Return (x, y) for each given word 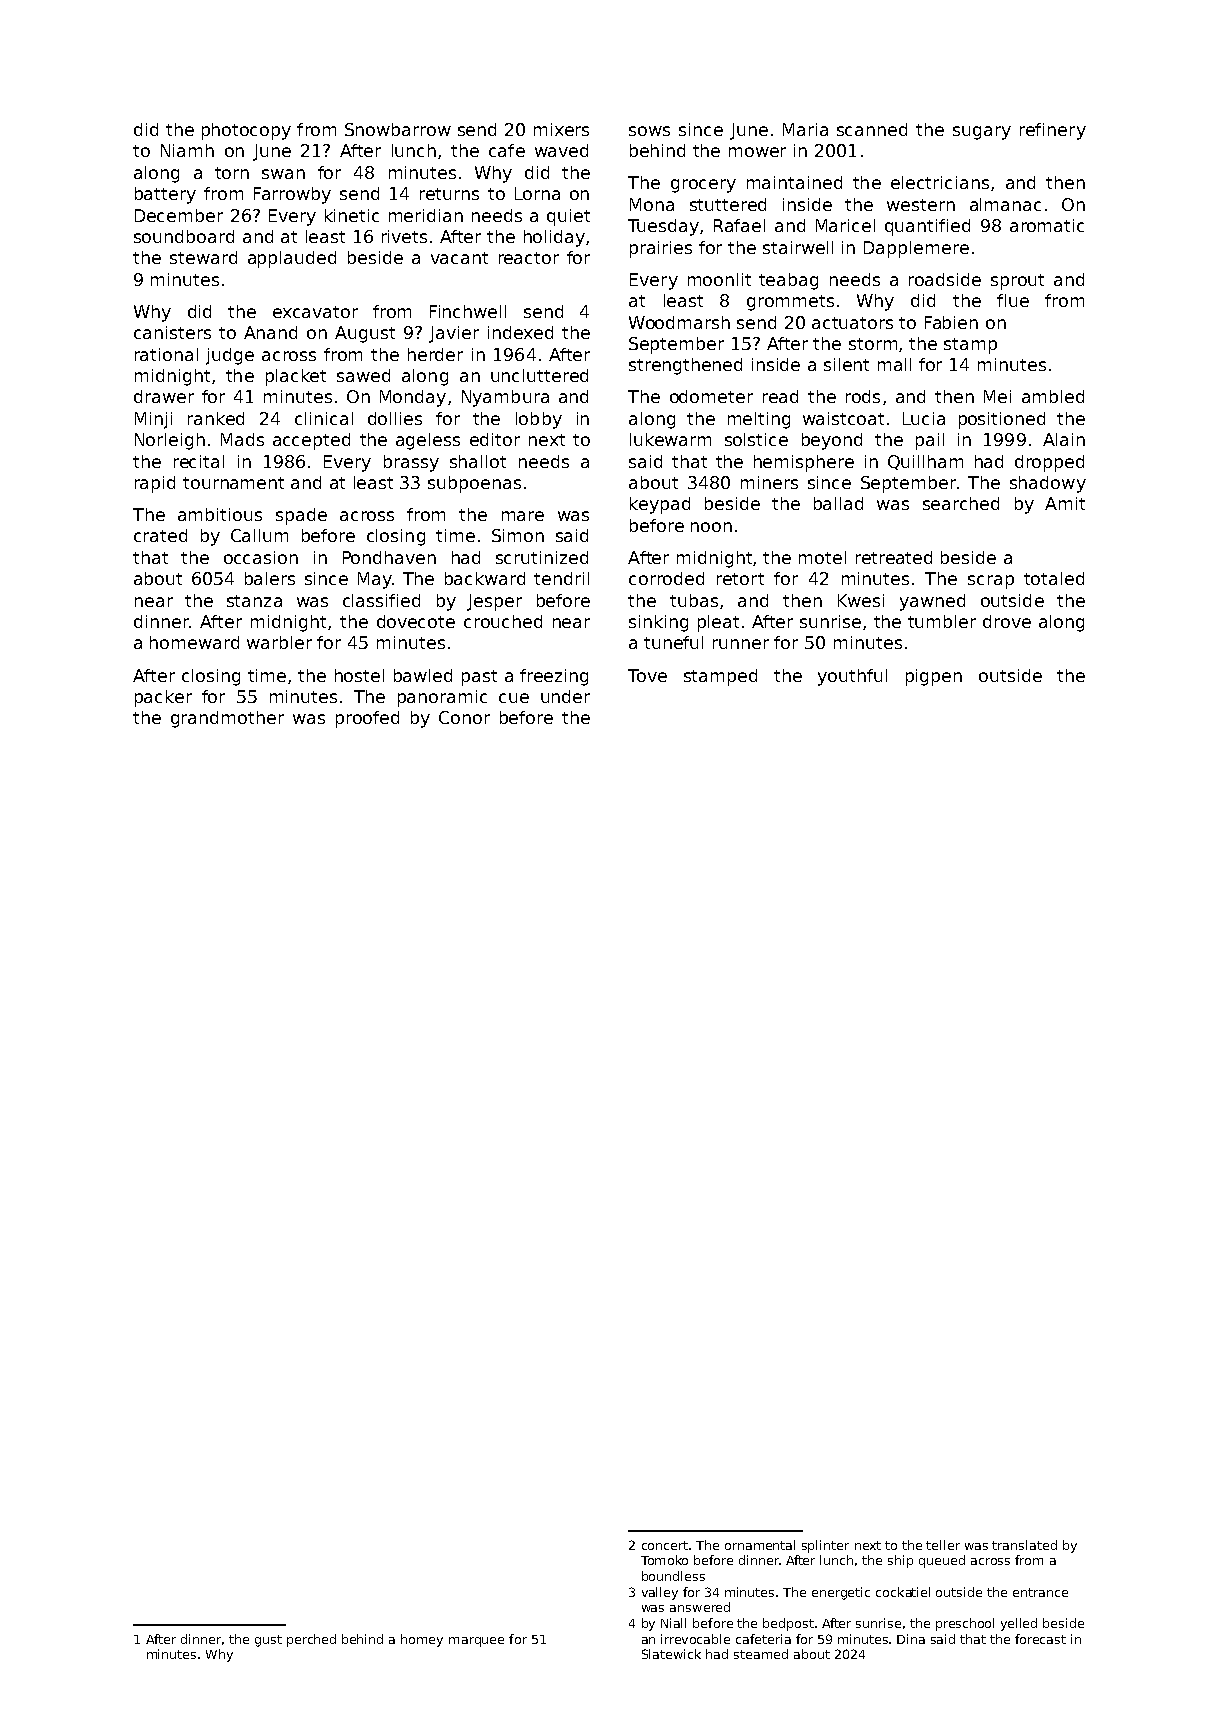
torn (232, 173)
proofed (367, 719)
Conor (464, 717)
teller (943, 1545)
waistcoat (843, 418)
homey (422, 1640)
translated (1024, 1545)
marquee (476, 1642)
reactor (529, 258)
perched (311, 1640)
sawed (363, 375)
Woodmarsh (679, 322)
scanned (872, 129)
